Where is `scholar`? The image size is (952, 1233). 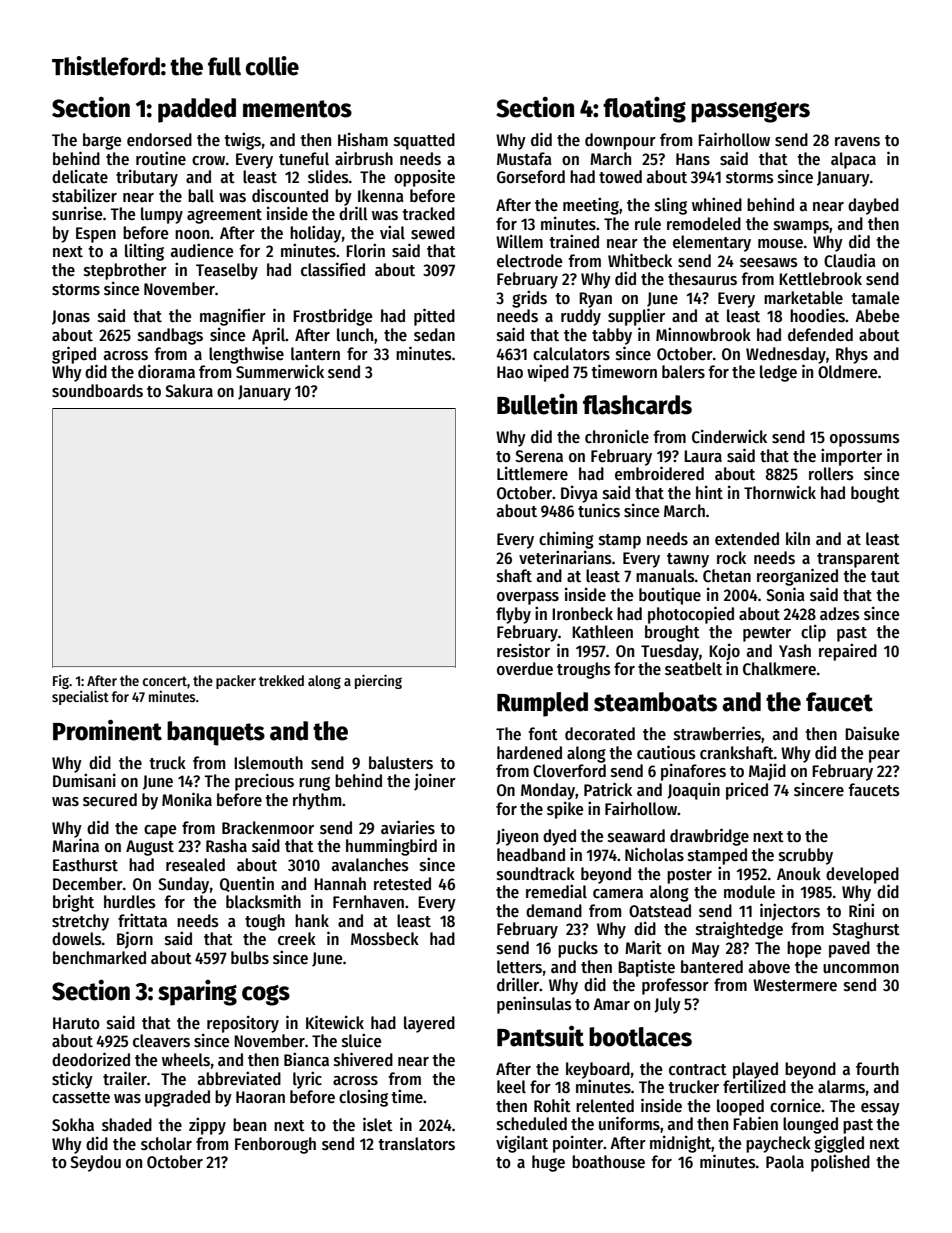
scholar is located at coordinates (166, 1144).
